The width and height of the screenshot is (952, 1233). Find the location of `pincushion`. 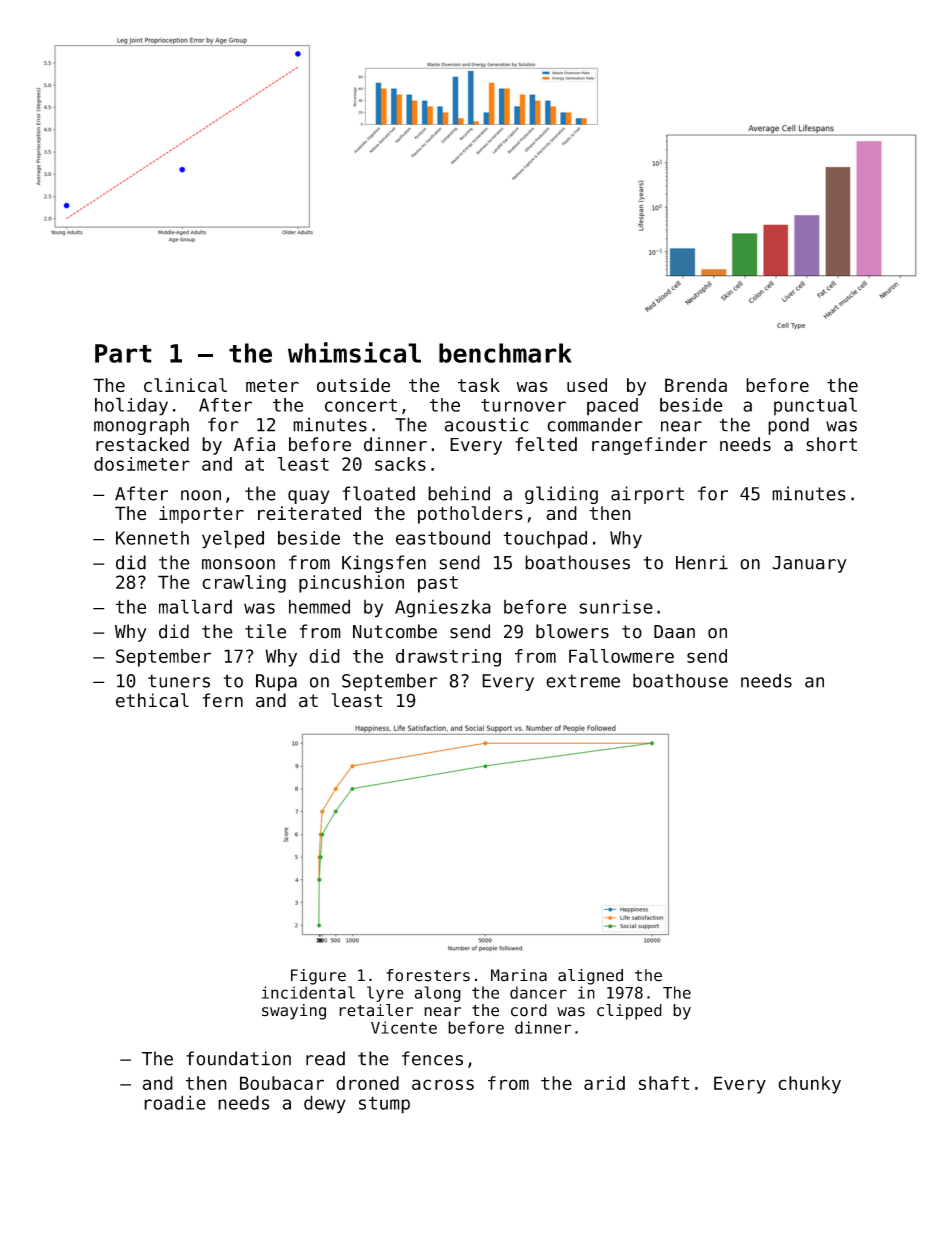

pincushion is located at coordinates (351, 584).
